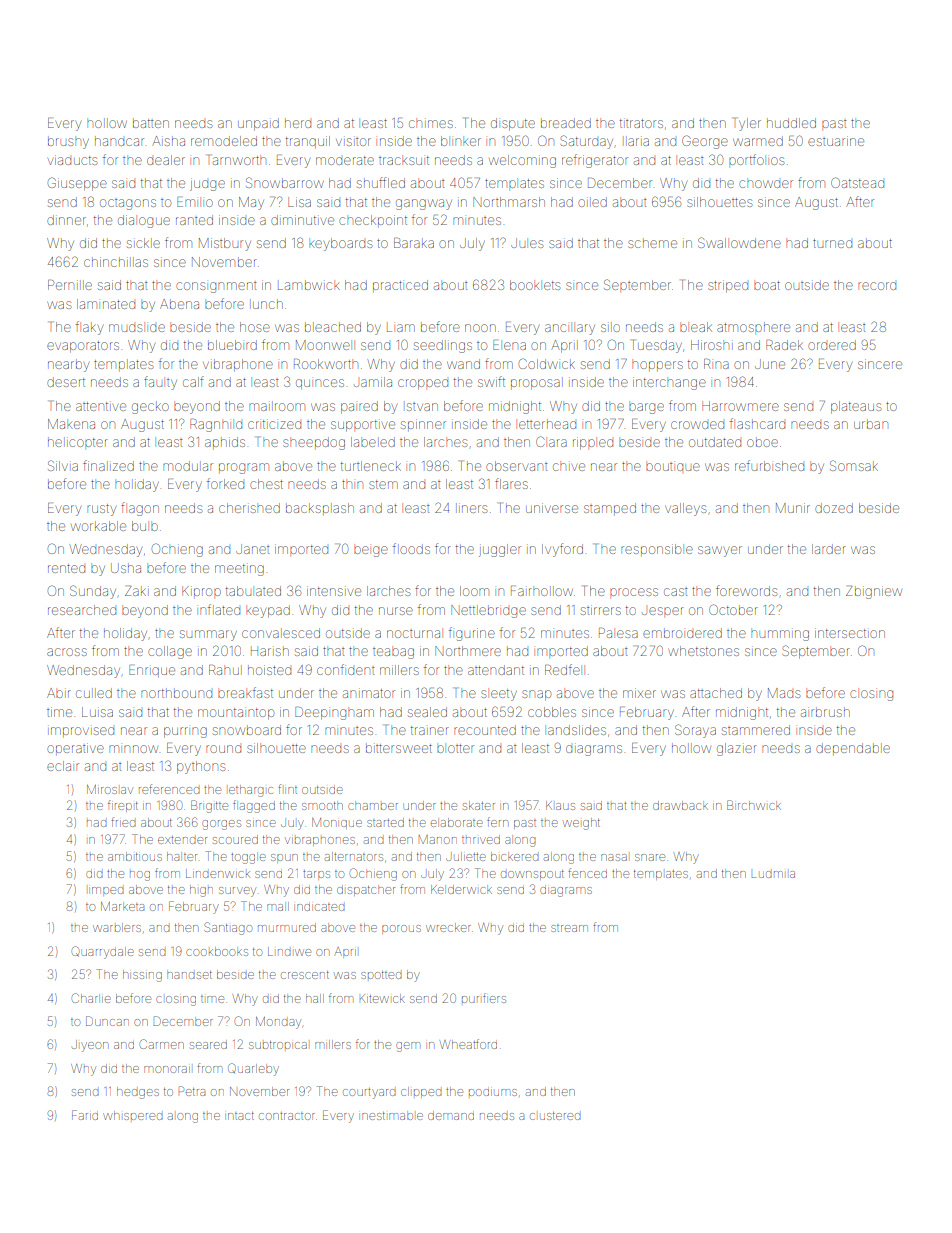 The width and height of the page is (952, 1233). I want to click on cookbooks, so click(217, 951).
